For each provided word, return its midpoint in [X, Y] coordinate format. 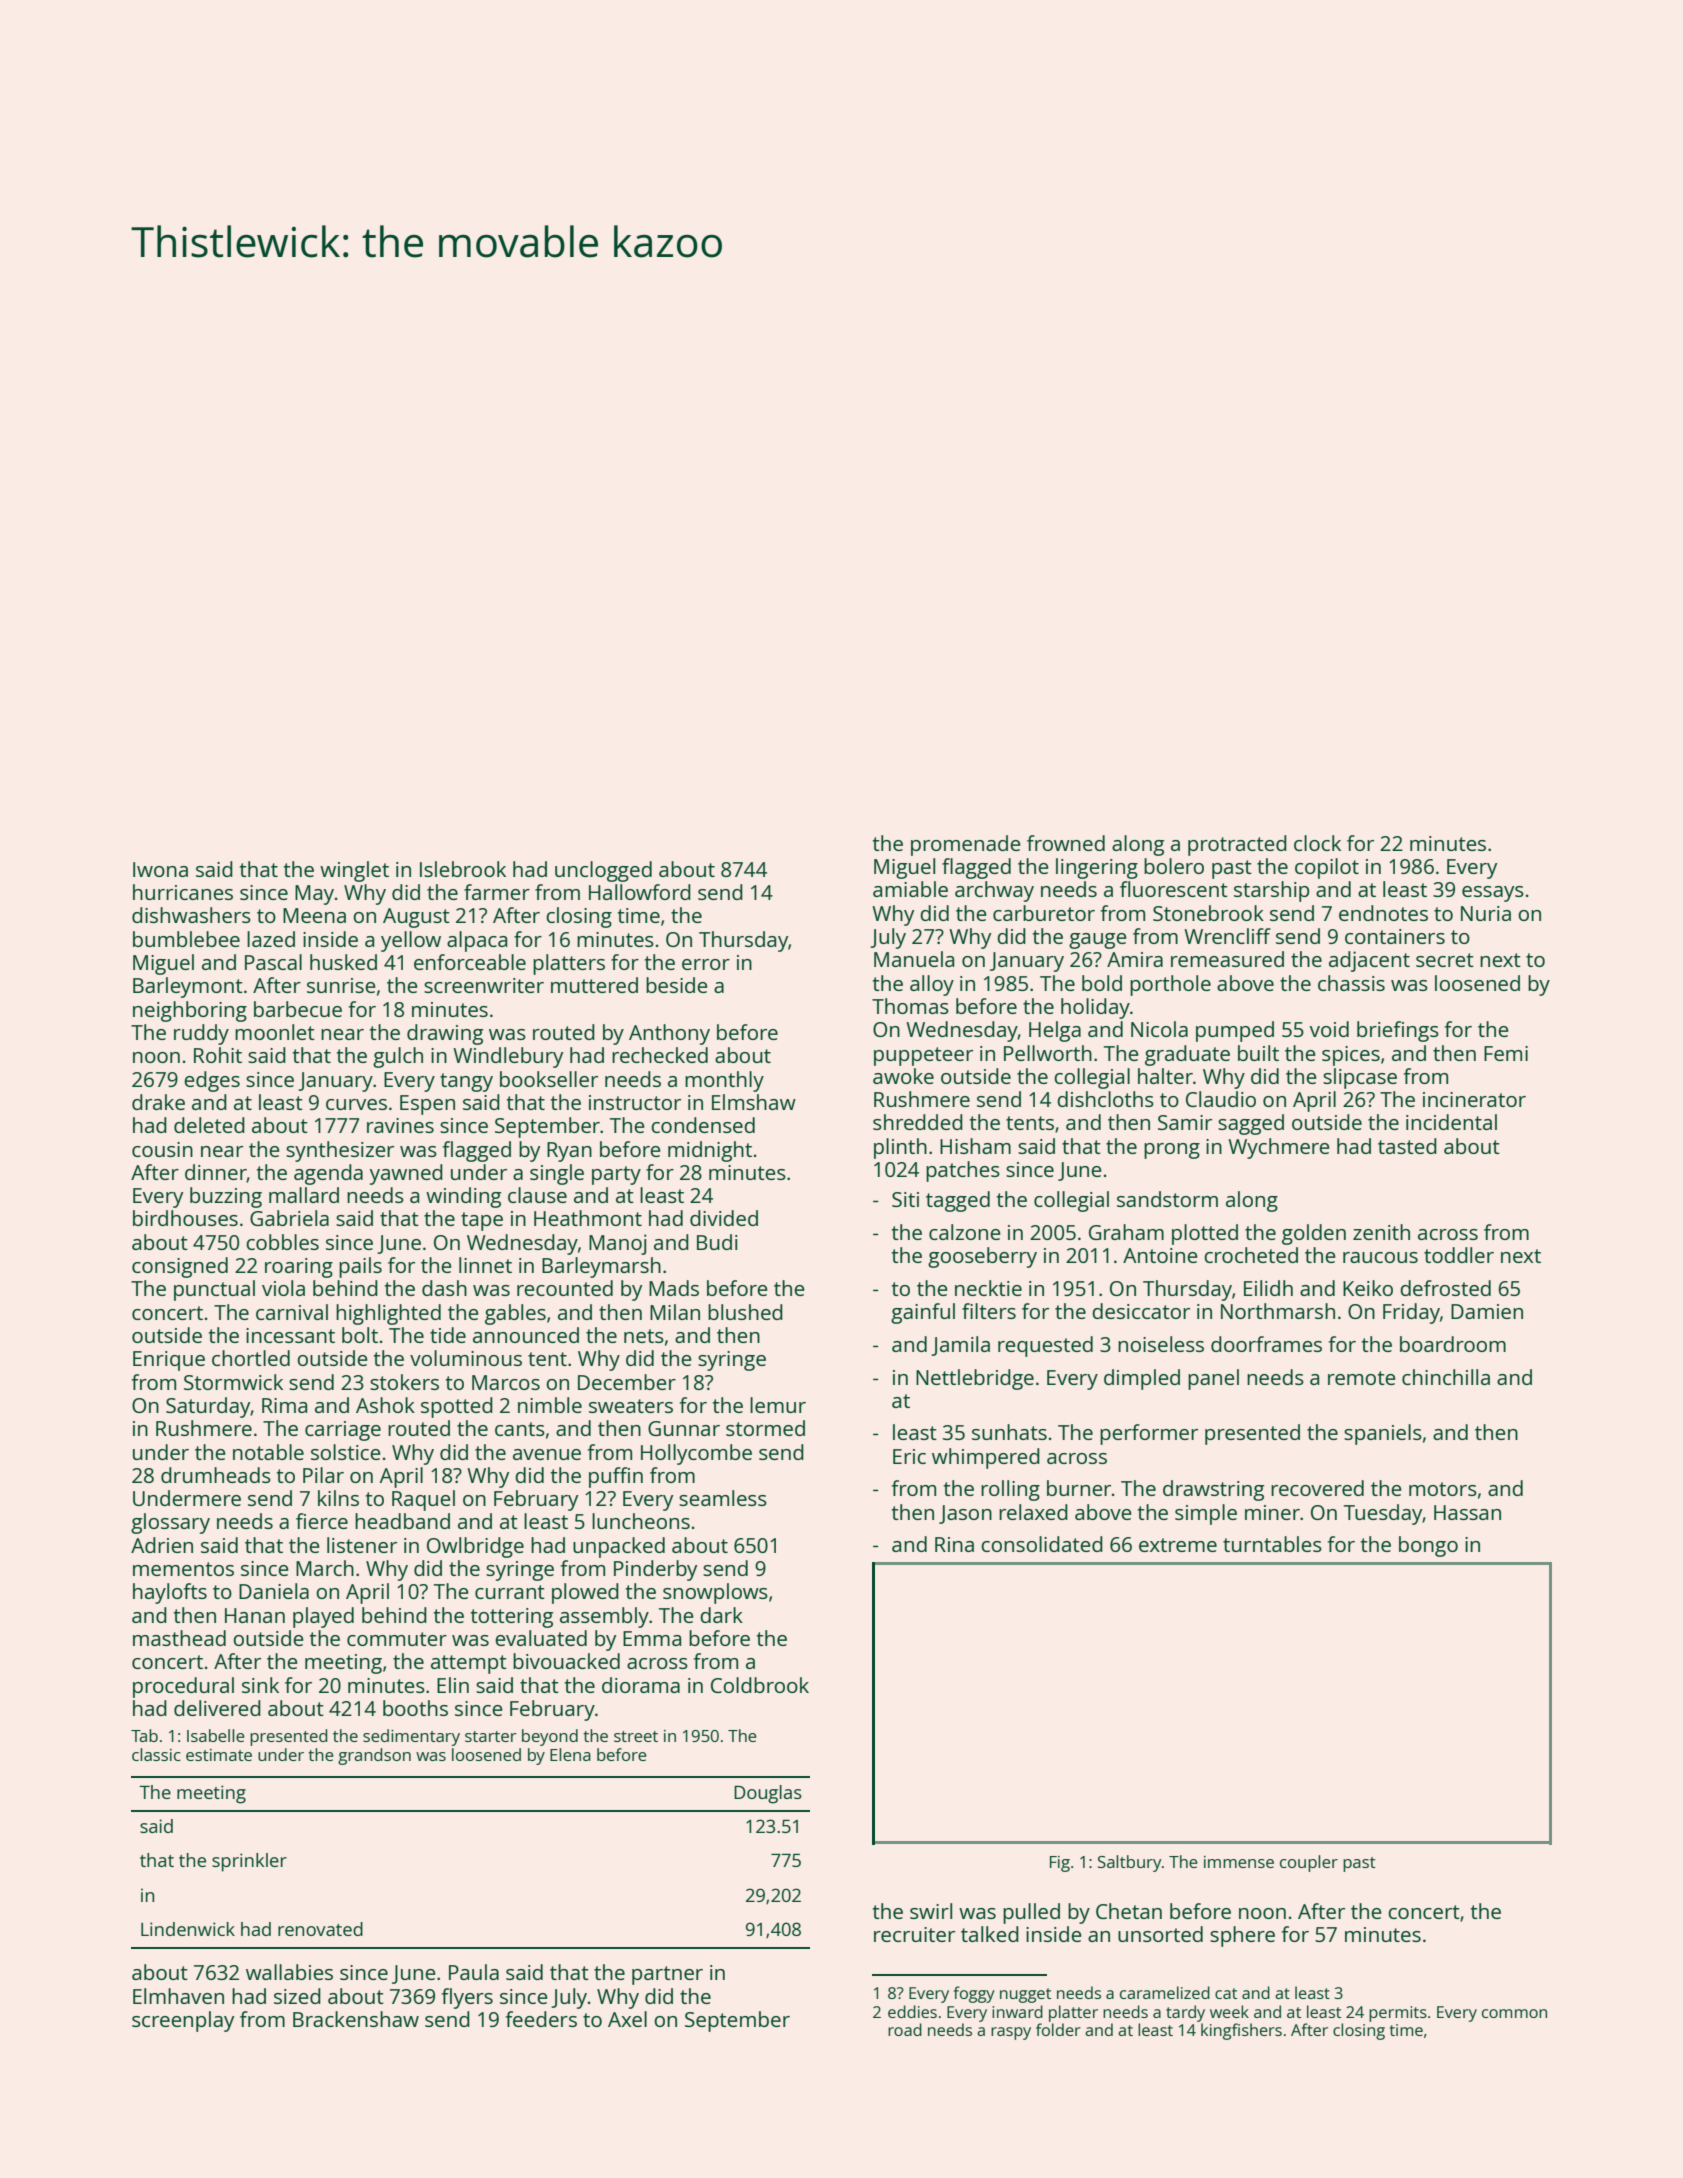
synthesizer [340, 1151]
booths [415, 1708]
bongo [1428, 1546]
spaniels [1383, 1434]
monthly [724, 1081]
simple [1206, 1514]
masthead [179, 1638]
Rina [954, 1544]
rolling [1010, 1490]
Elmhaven [178, 1996]
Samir [1185, 1122]
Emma [652, 1638]
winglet [354, 871]
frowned [1066, 843]
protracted [1237, 845]
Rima [284, 1405]
